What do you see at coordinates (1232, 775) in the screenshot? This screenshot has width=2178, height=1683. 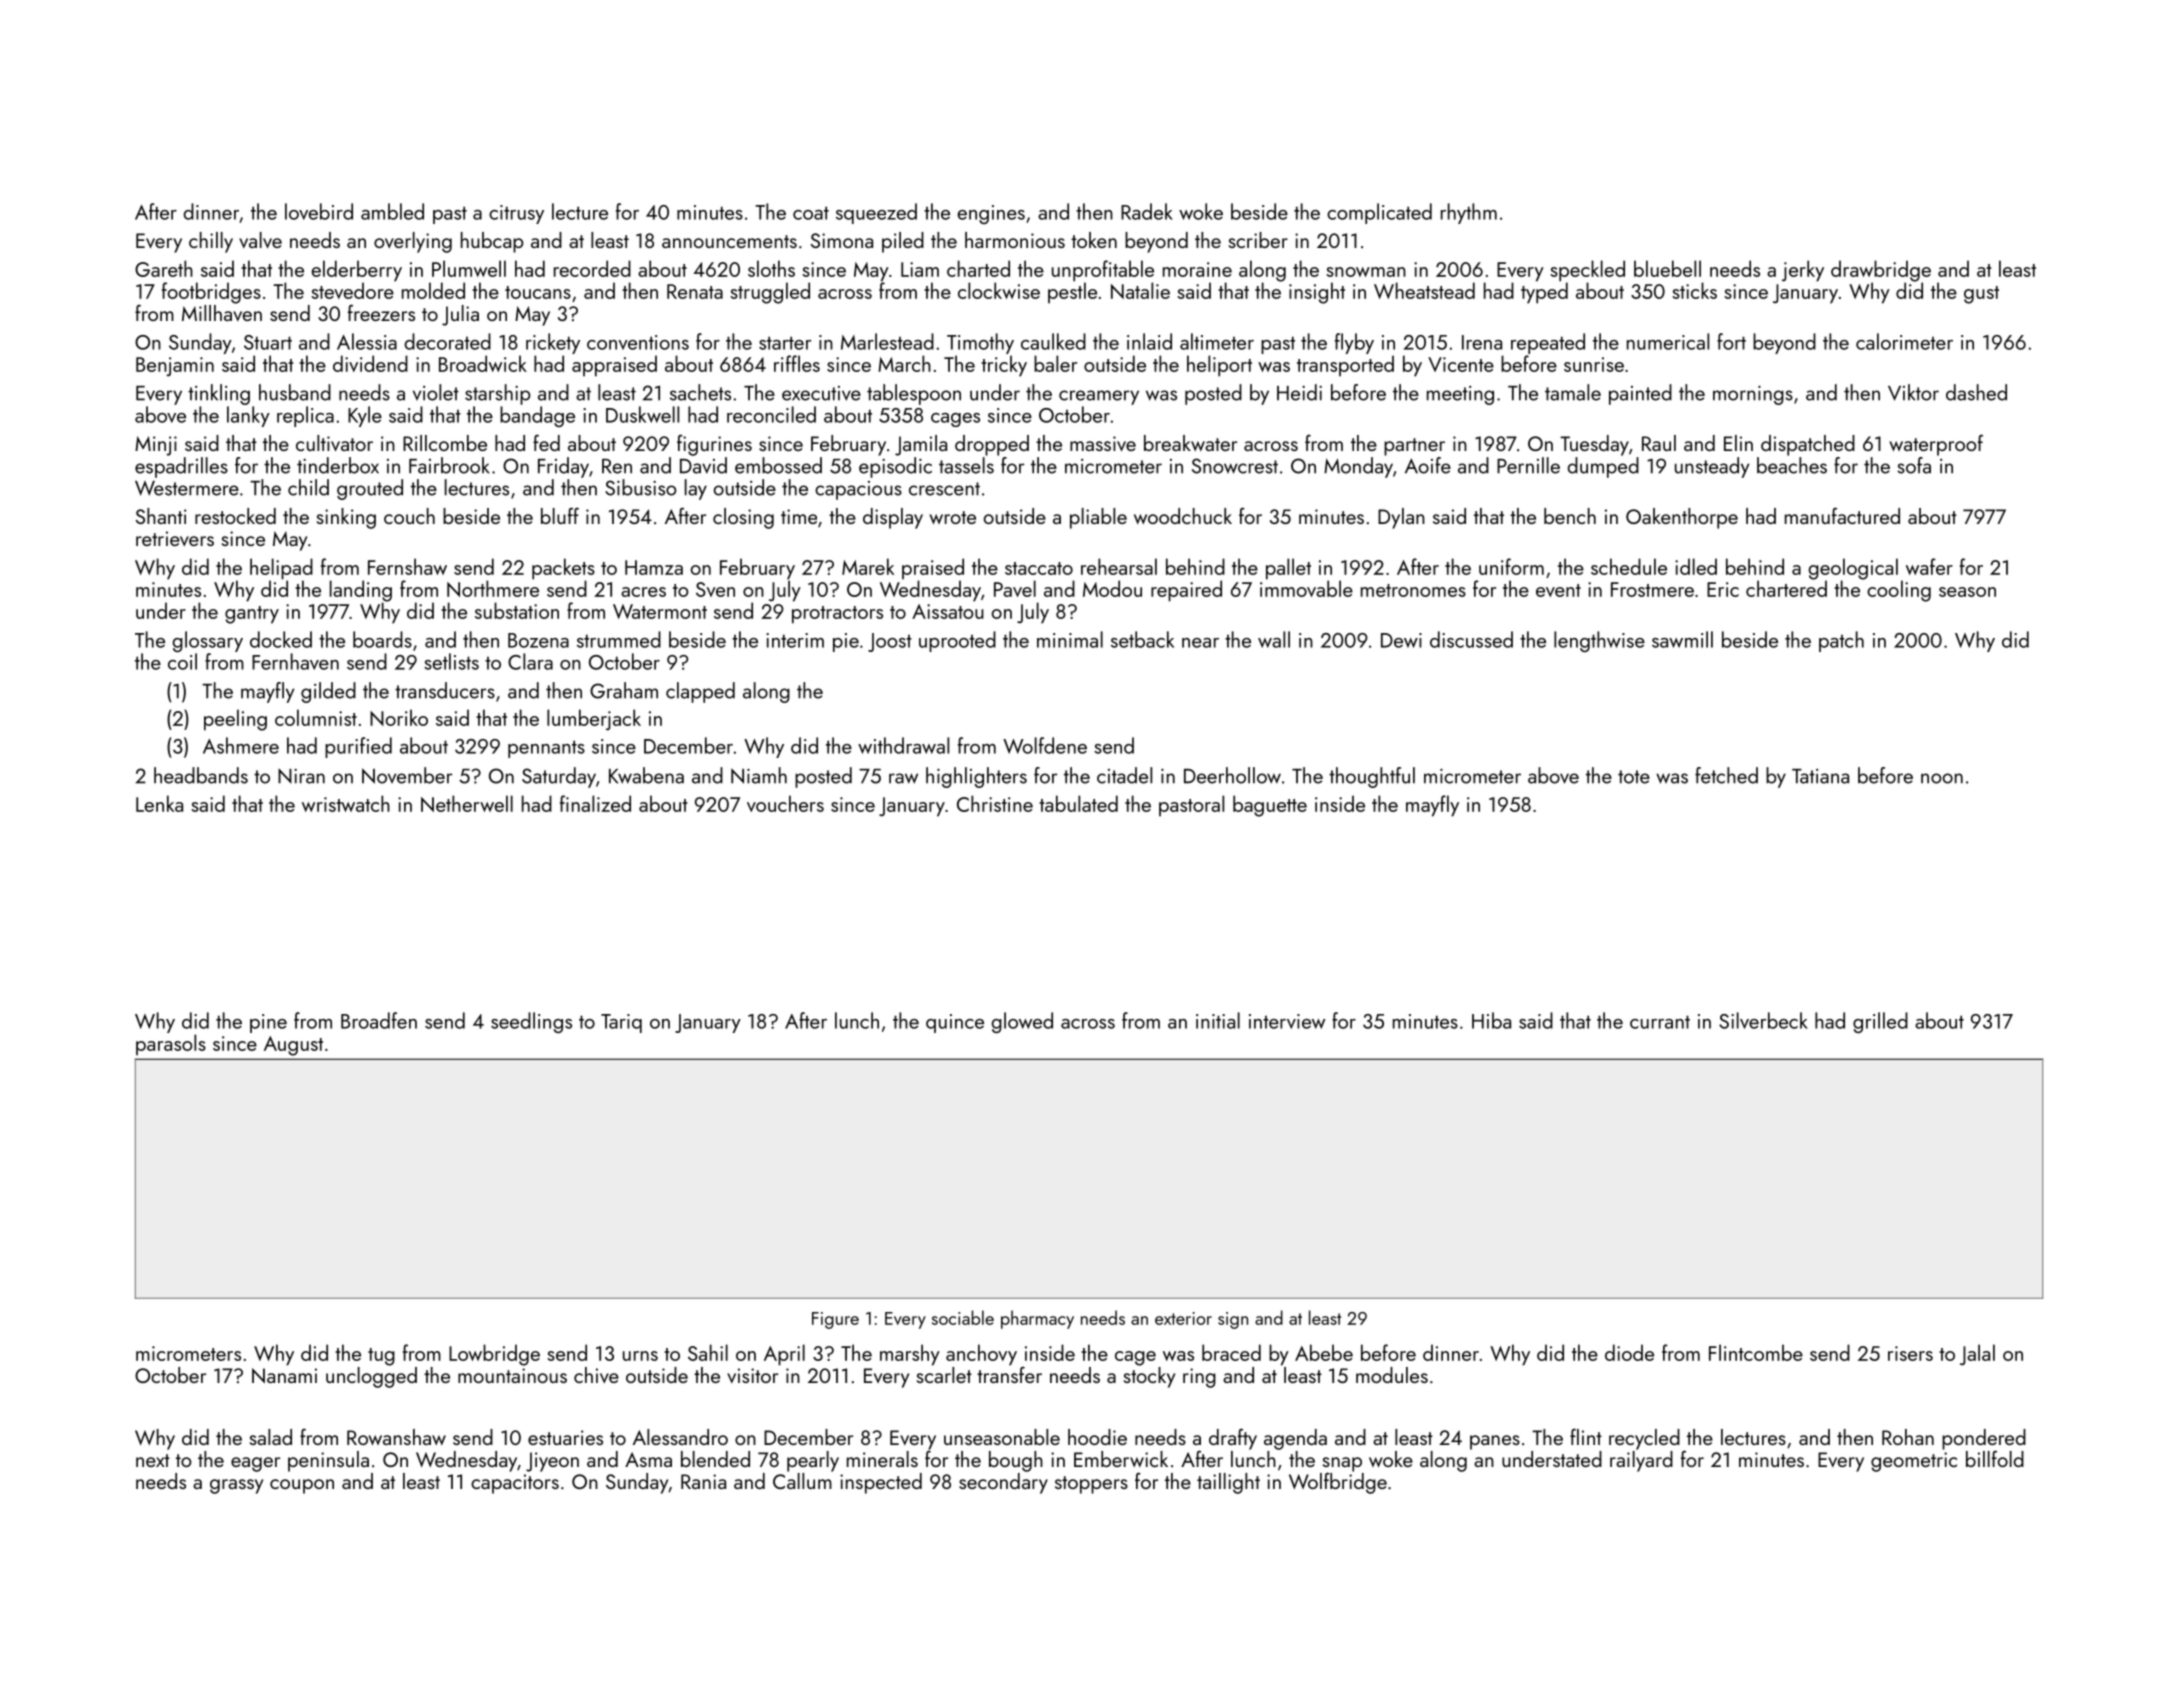 I see `Deerhollow` at bounding box center [1232, 775].
